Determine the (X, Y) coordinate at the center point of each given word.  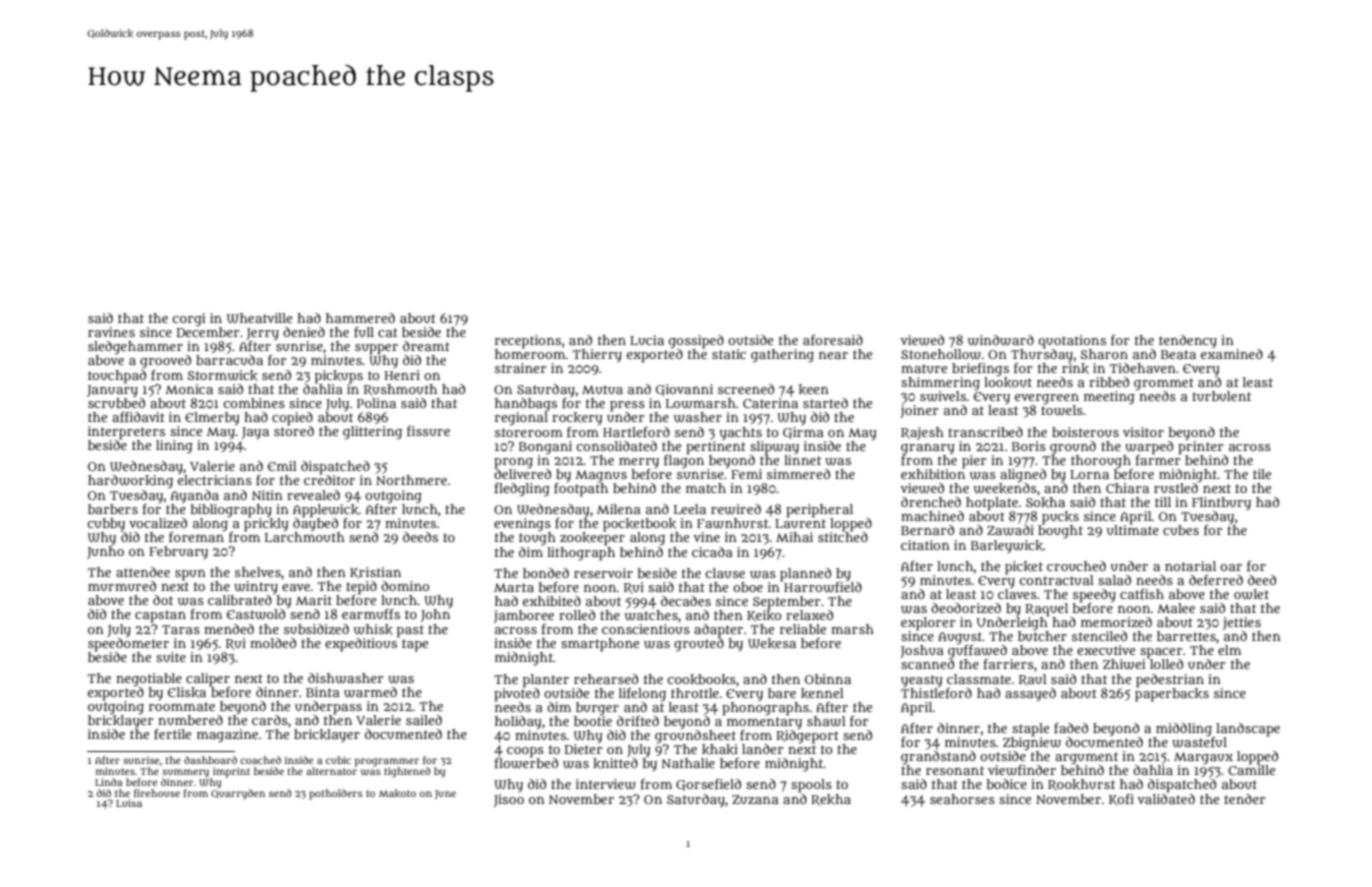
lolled (1166, 664)
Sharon (1104, 354)
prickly (266, 524)
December (208, 332)
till (1163, 502)
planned (805, 575)
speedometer (128, 644)
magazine (227, 736)
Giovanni (684, 390)
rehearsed (606, 679)
